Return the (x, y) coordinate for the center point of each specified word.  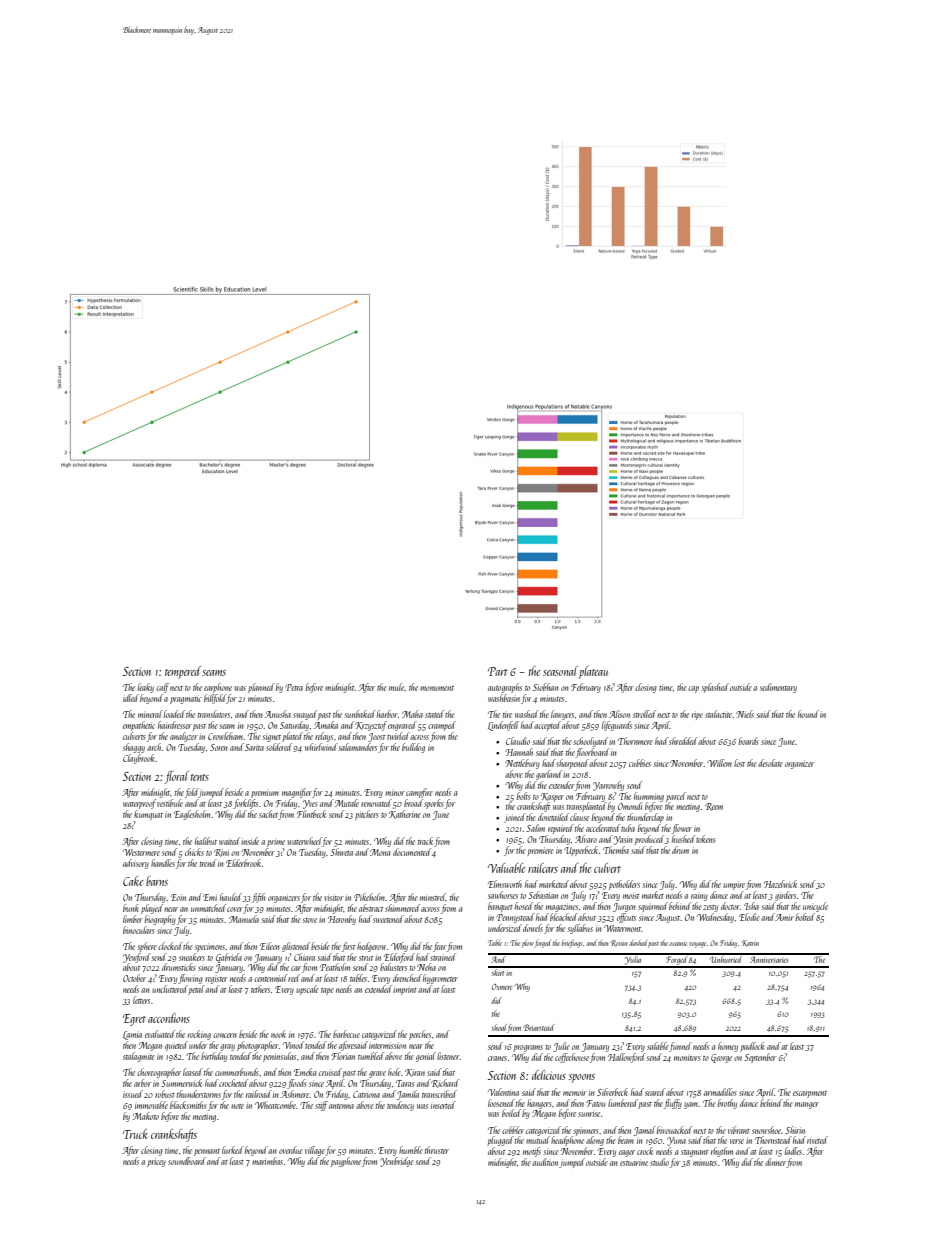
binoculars (139, 930)
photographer (258, 1046)
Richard (445, 1083)
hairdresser (175, 725)
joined (515, 818)
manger (807, 1105)
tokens (706, 839)
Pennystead (515, 918)
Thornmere (635, 741)
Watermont (623, 928)
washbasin (504, 698)
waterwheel (305, 841)
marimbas (267, 1161)
